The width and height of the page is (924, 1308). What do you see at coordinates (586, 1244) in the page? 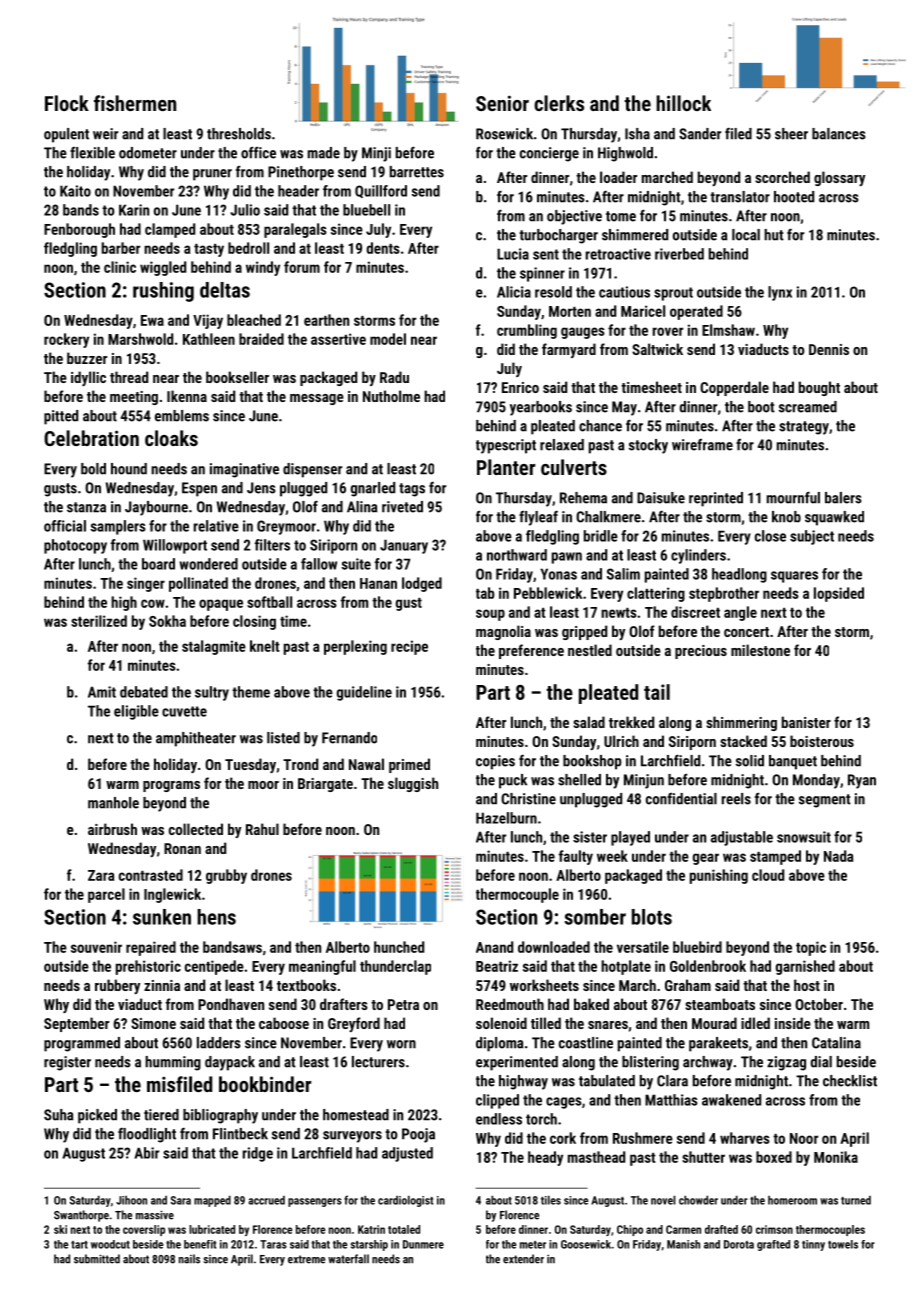
I see `Goosewick` at bounding box center [586, 1244].
